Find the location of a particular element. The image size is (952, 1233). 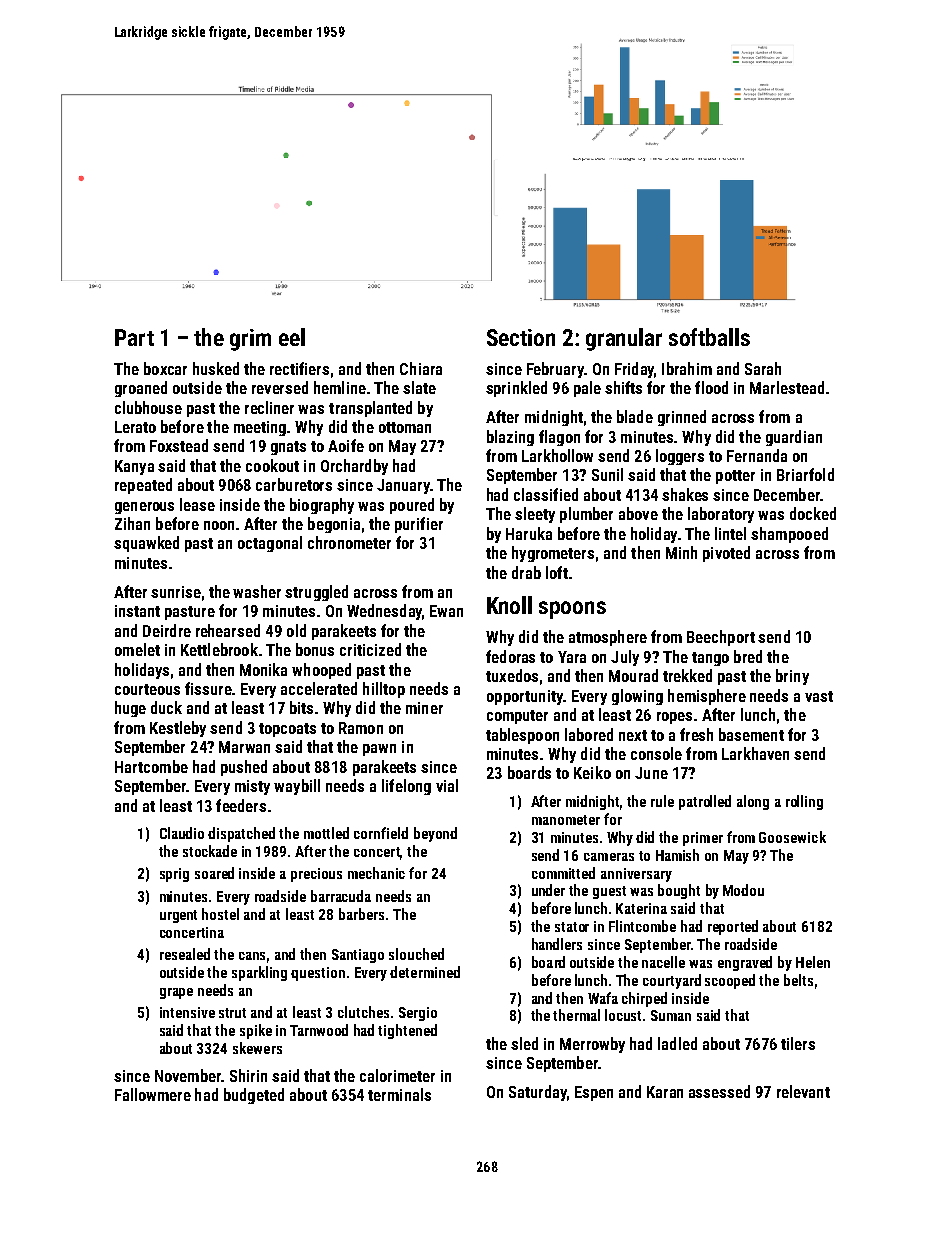

sprig is located at coordinates (174, 875).
